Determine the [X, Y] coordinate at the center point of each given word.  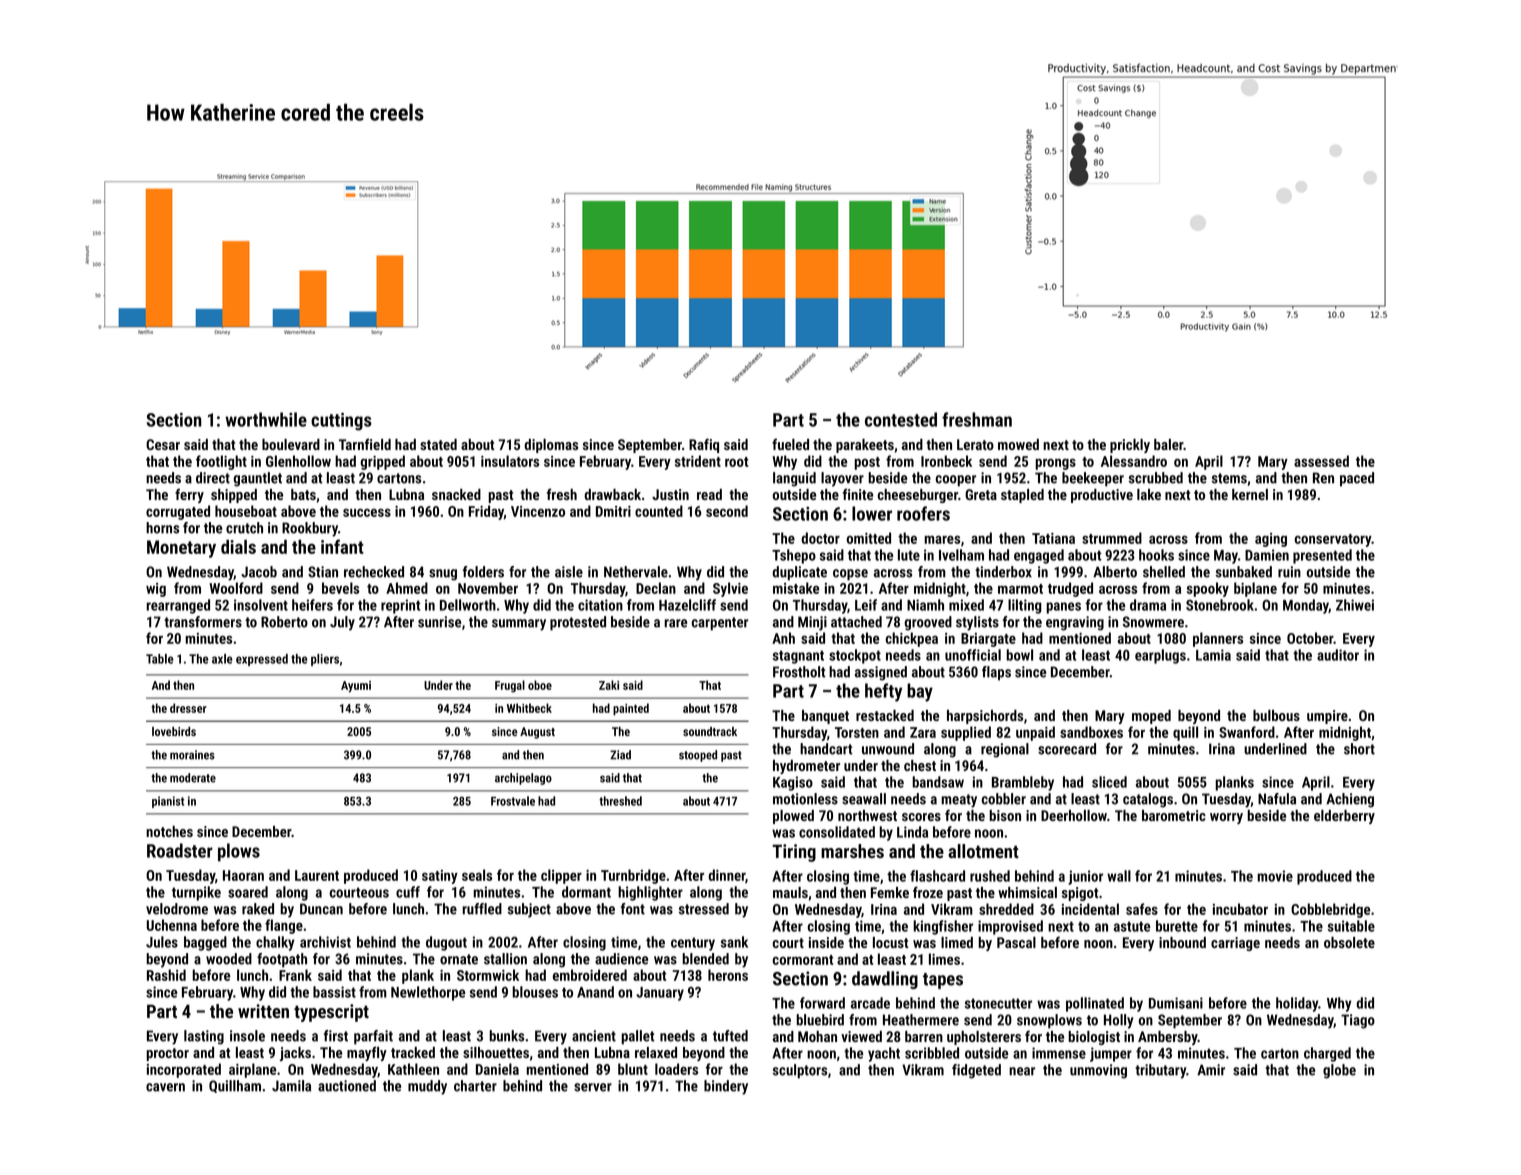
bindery [726, 1087]
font [633, 909]
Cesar [163, 444]
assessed [1321, 461]
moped [1151, 717]
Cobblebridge [1330, 910]
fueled [790, 444]
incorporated [184, 1070]
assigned [881, 673]
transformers [203, 622]
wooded [229, 959]
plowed [793, 817]
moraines [192, 755]
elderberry [1344, 817]
